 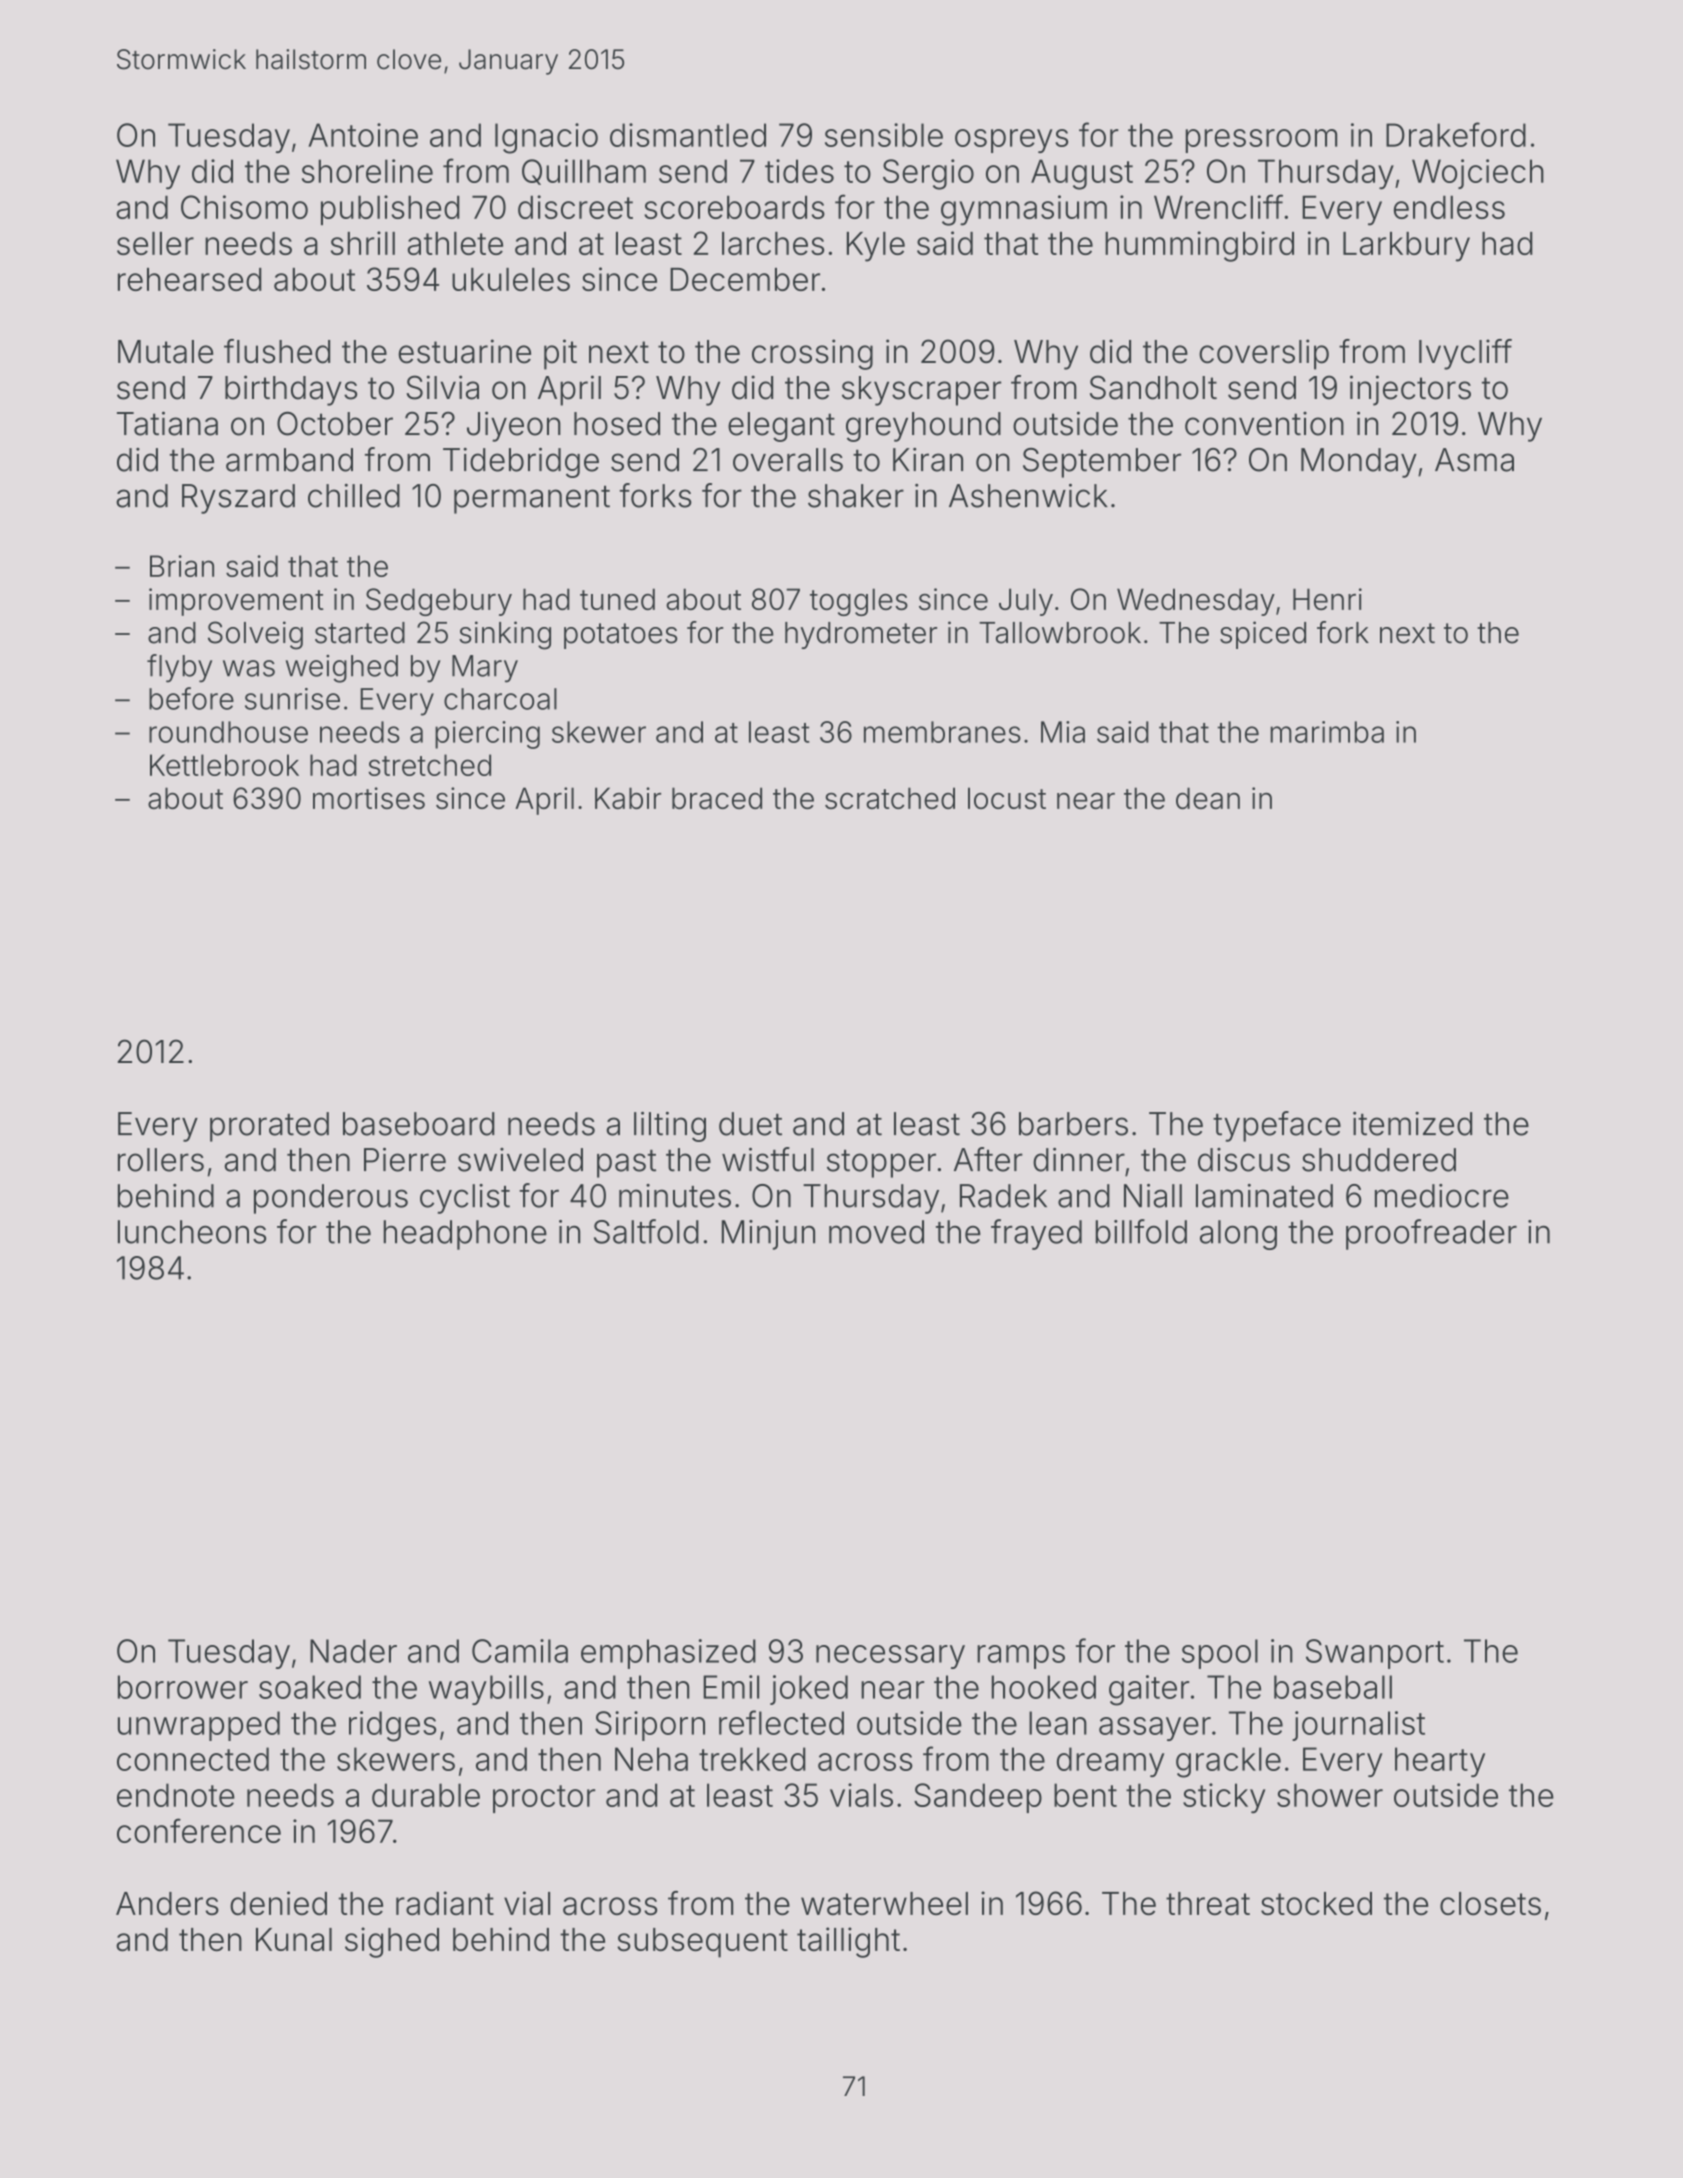 What do you see at coordinates (646, 1231) in the screenshot?
I see `Saltfold` at bounding box center [646, 1231].
